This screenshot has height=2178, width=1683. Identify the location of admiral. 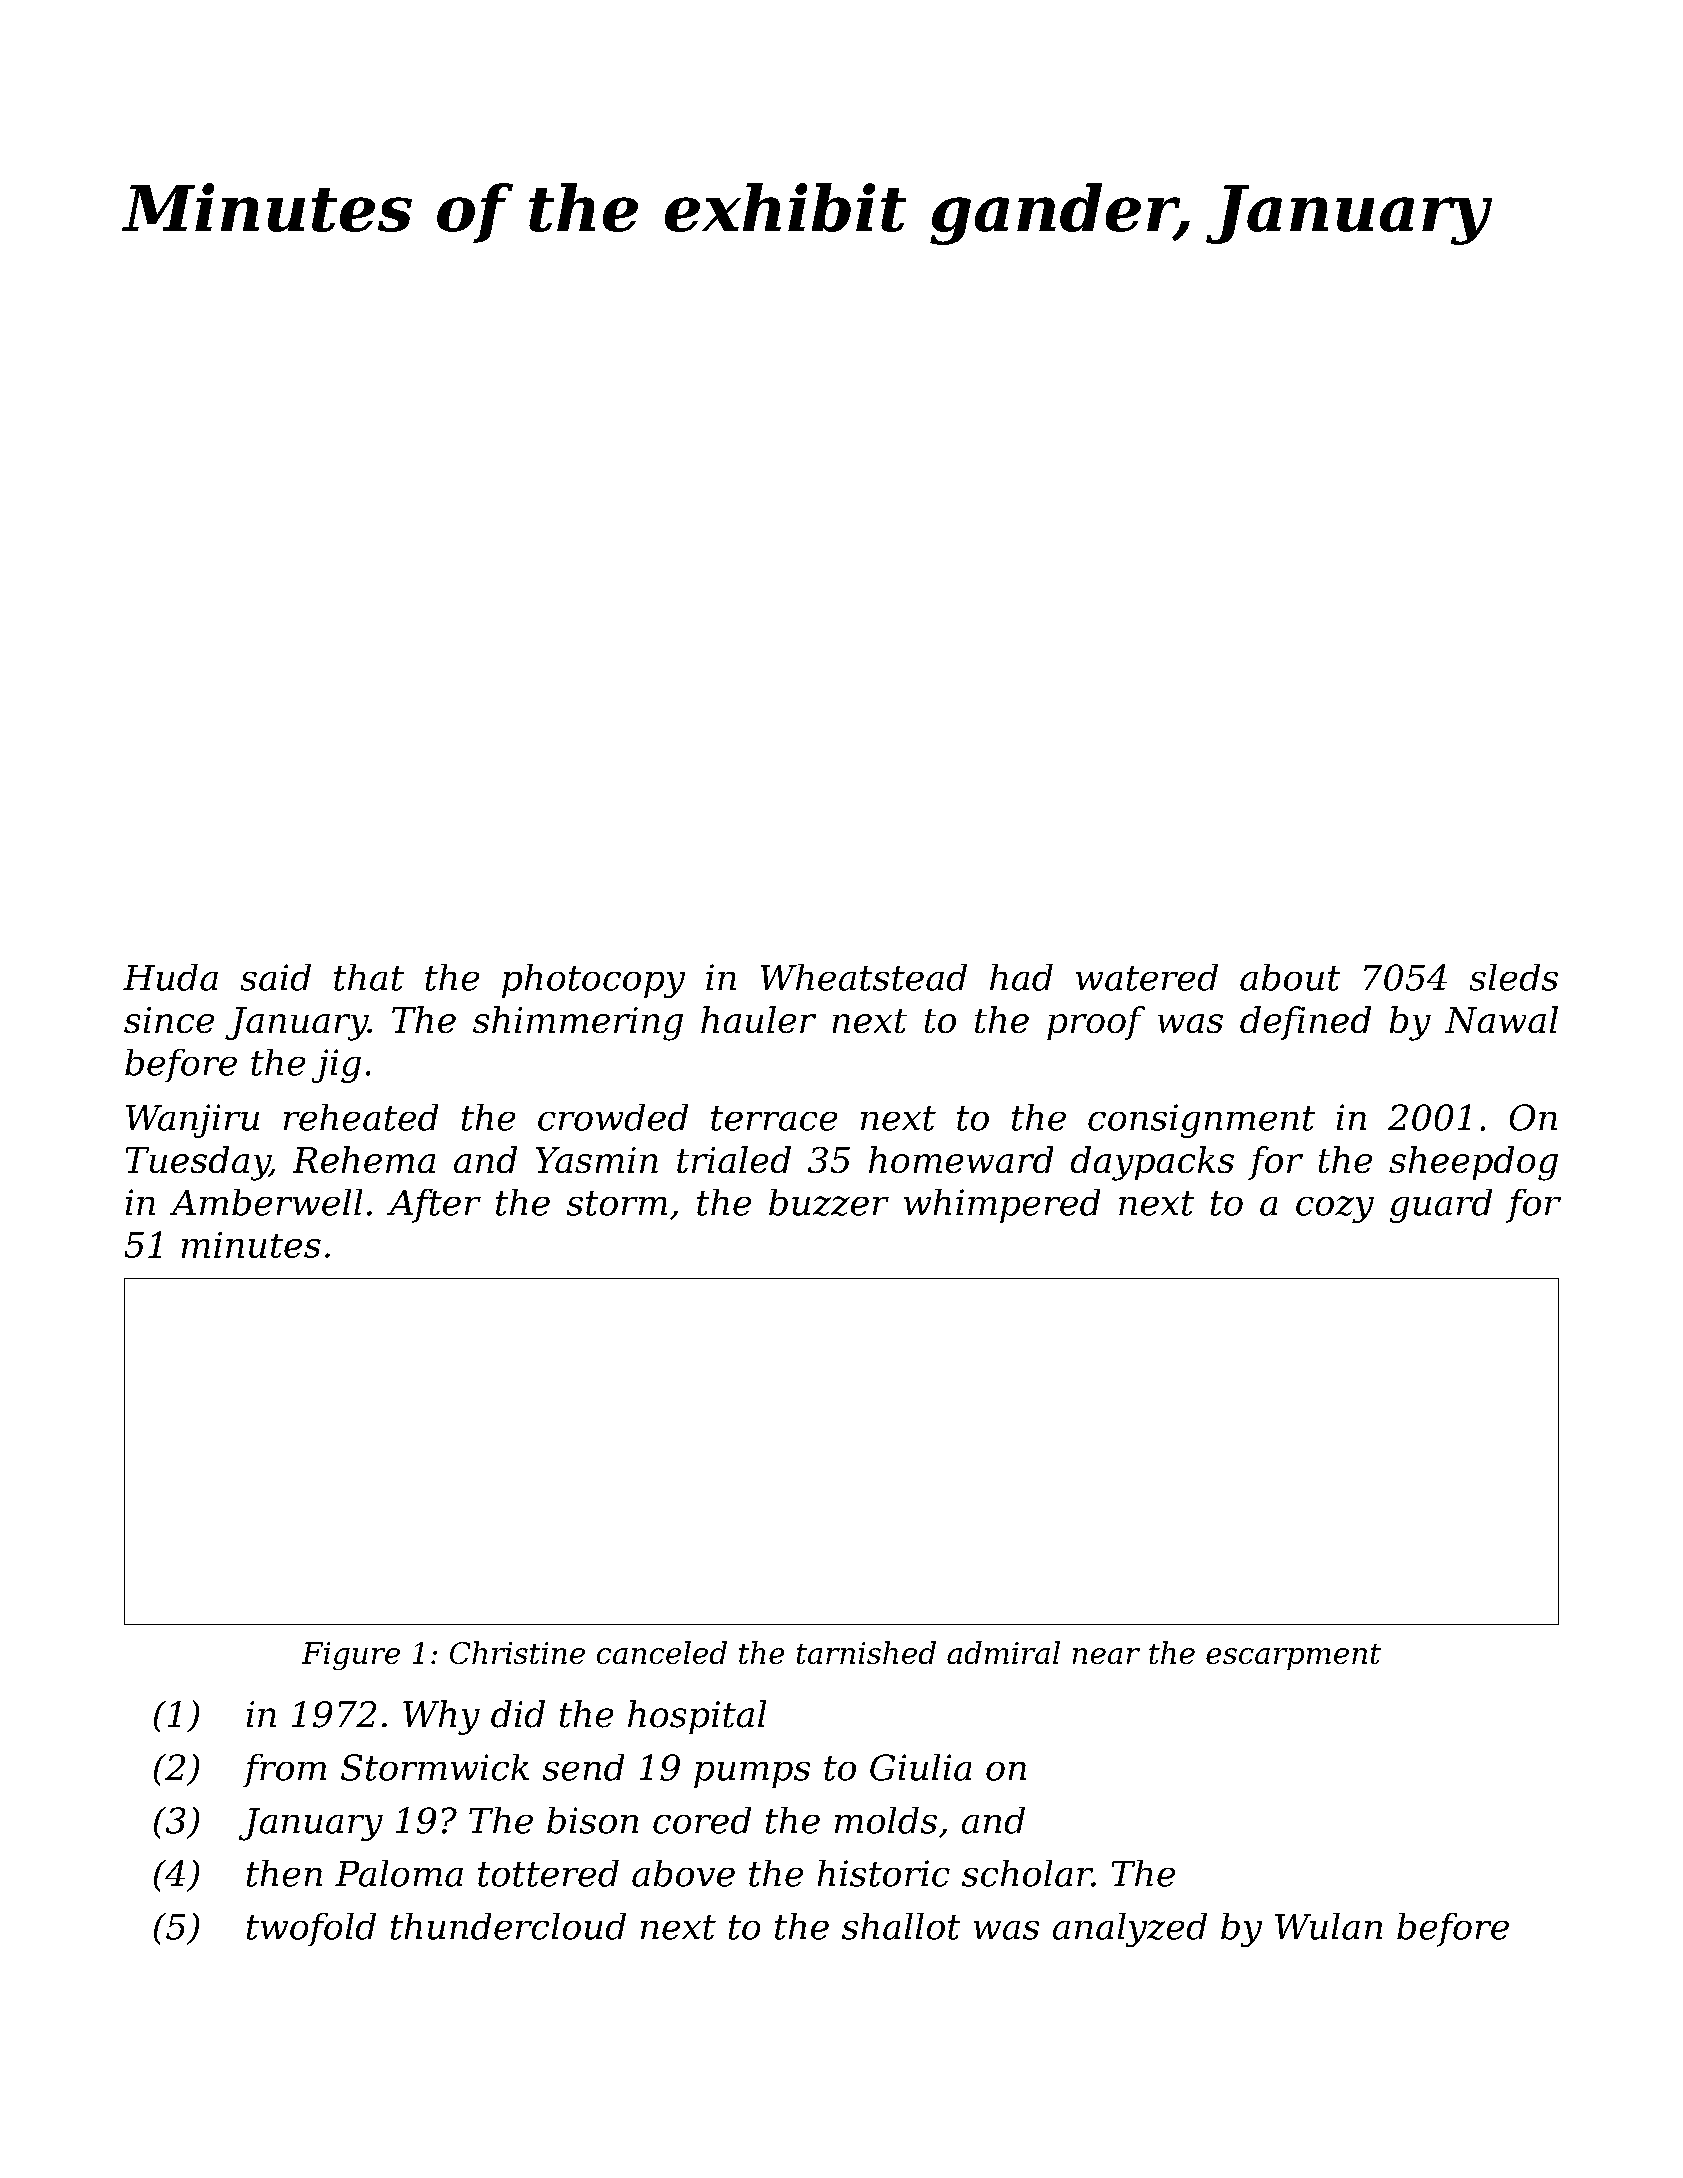
(1003, 1652).
